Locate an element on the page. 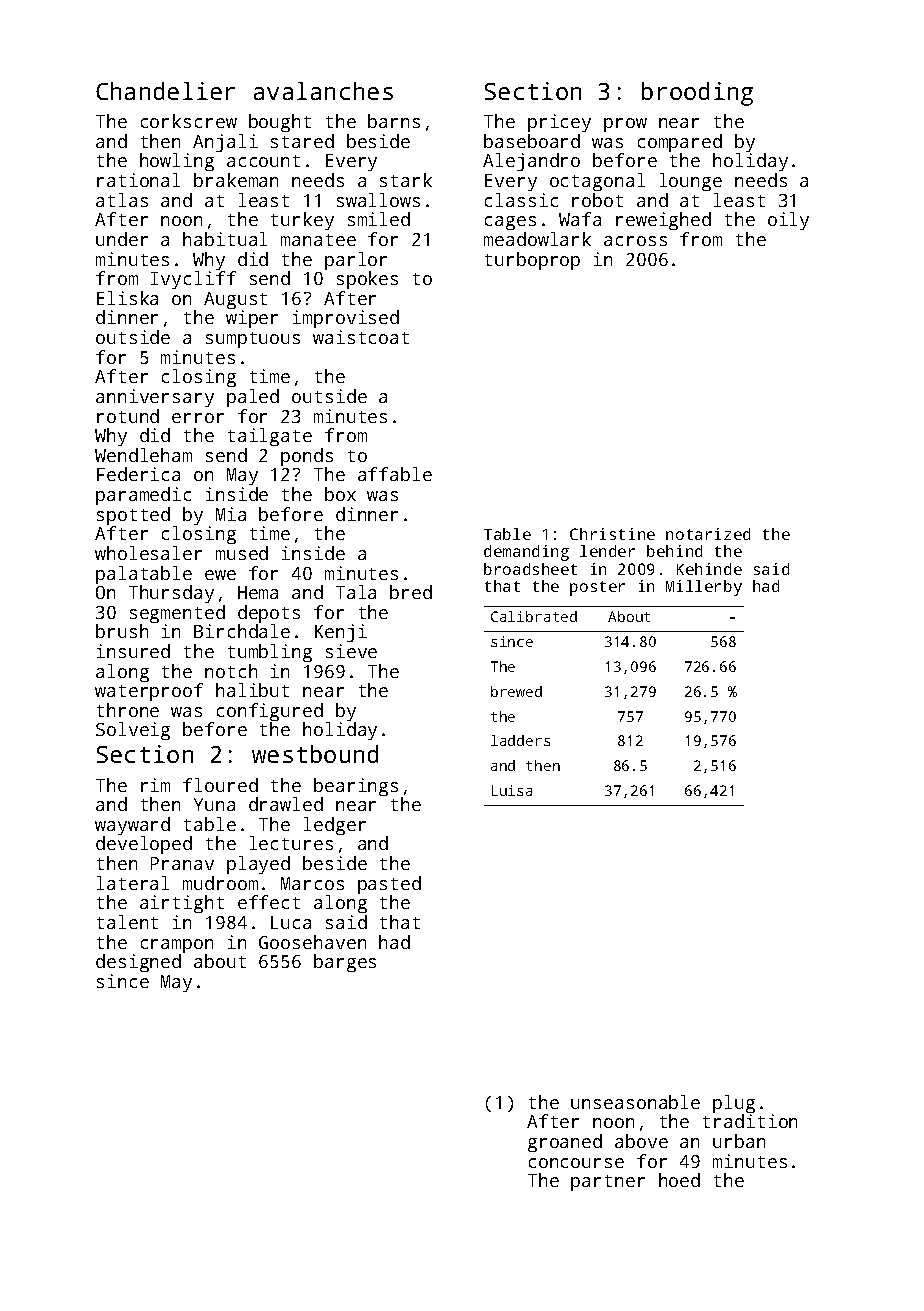  crampon is located at coordinates (177, 946).
